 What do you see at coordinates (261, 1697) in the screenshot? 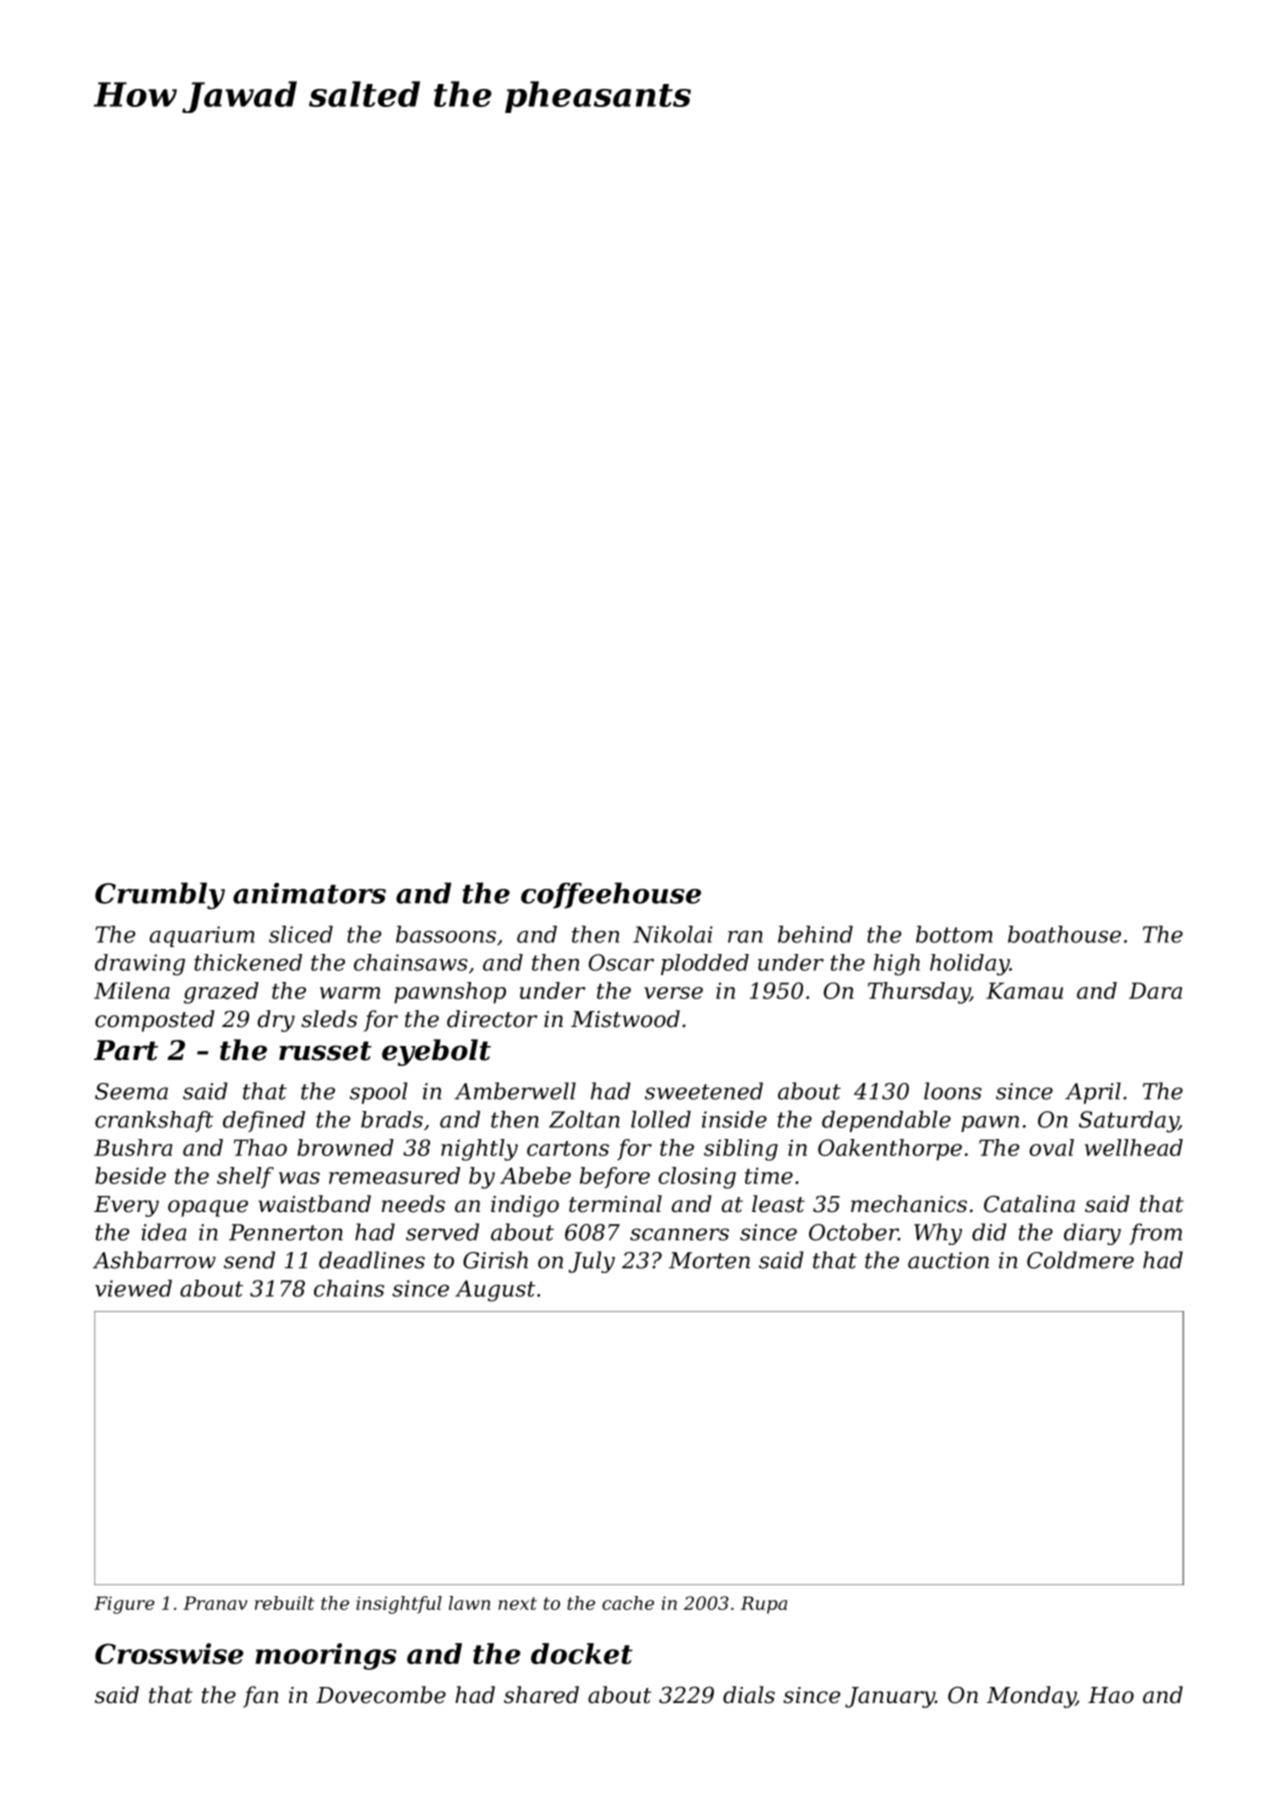
I see `fan` at bounding box center [261, 1697].
